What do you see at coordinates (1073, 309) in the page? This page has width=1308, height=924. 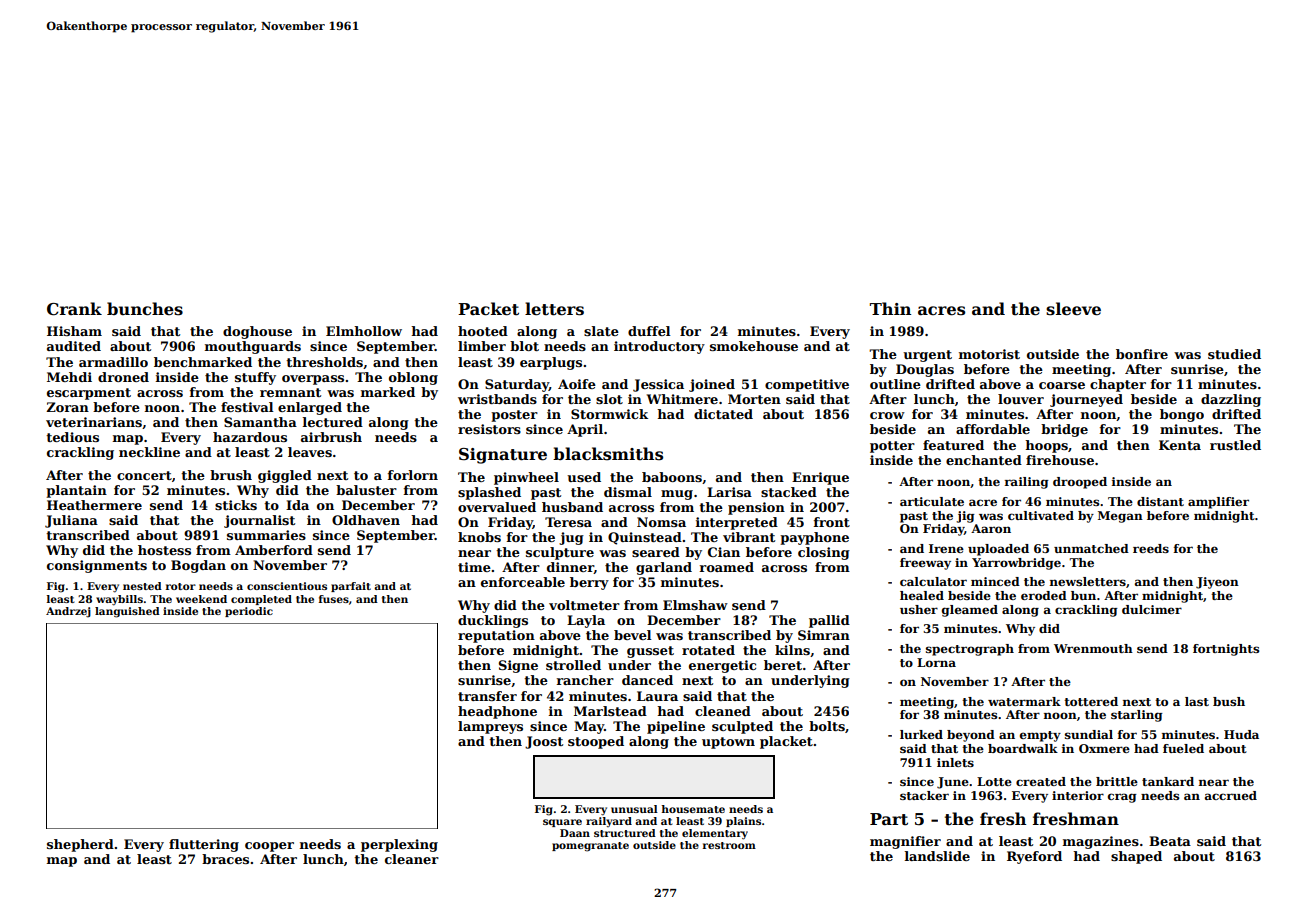 I see `sleeve` at bounding box center [1073, 309].
